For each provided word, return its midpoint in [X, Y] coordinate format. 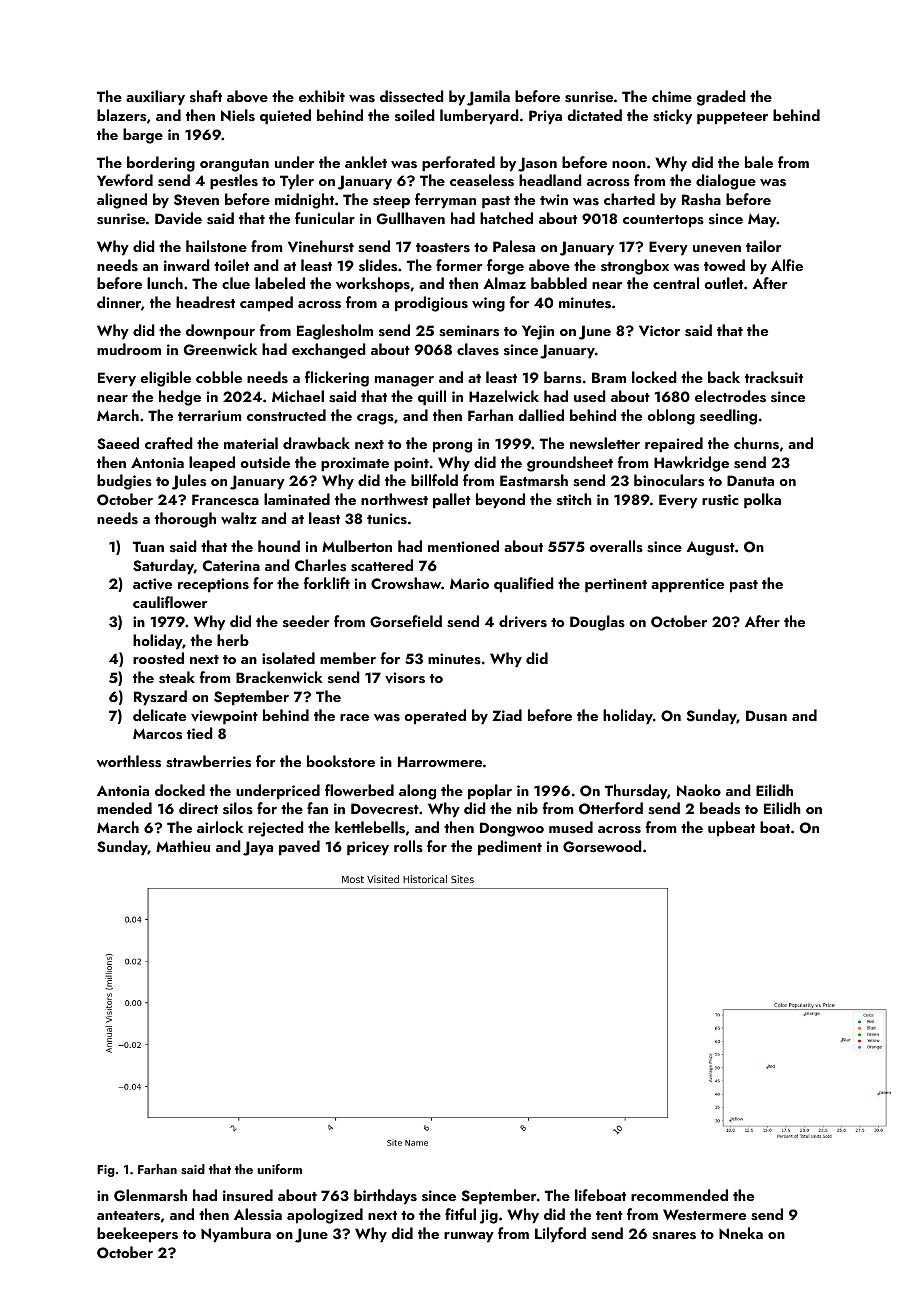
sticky [672, 117]
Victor [659, 330]
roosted [158, 658]
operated [435, 717]
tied [200, 733]
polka [762, 501]
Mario [469, 583]
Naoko [699, 790]
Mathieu [183, 846]
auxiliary [155, 98]
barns [563, 377]
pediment [510, 848]
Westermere [704, 1215]
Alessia [258, 1214]
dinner [119, 302]
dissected [412, 96]
